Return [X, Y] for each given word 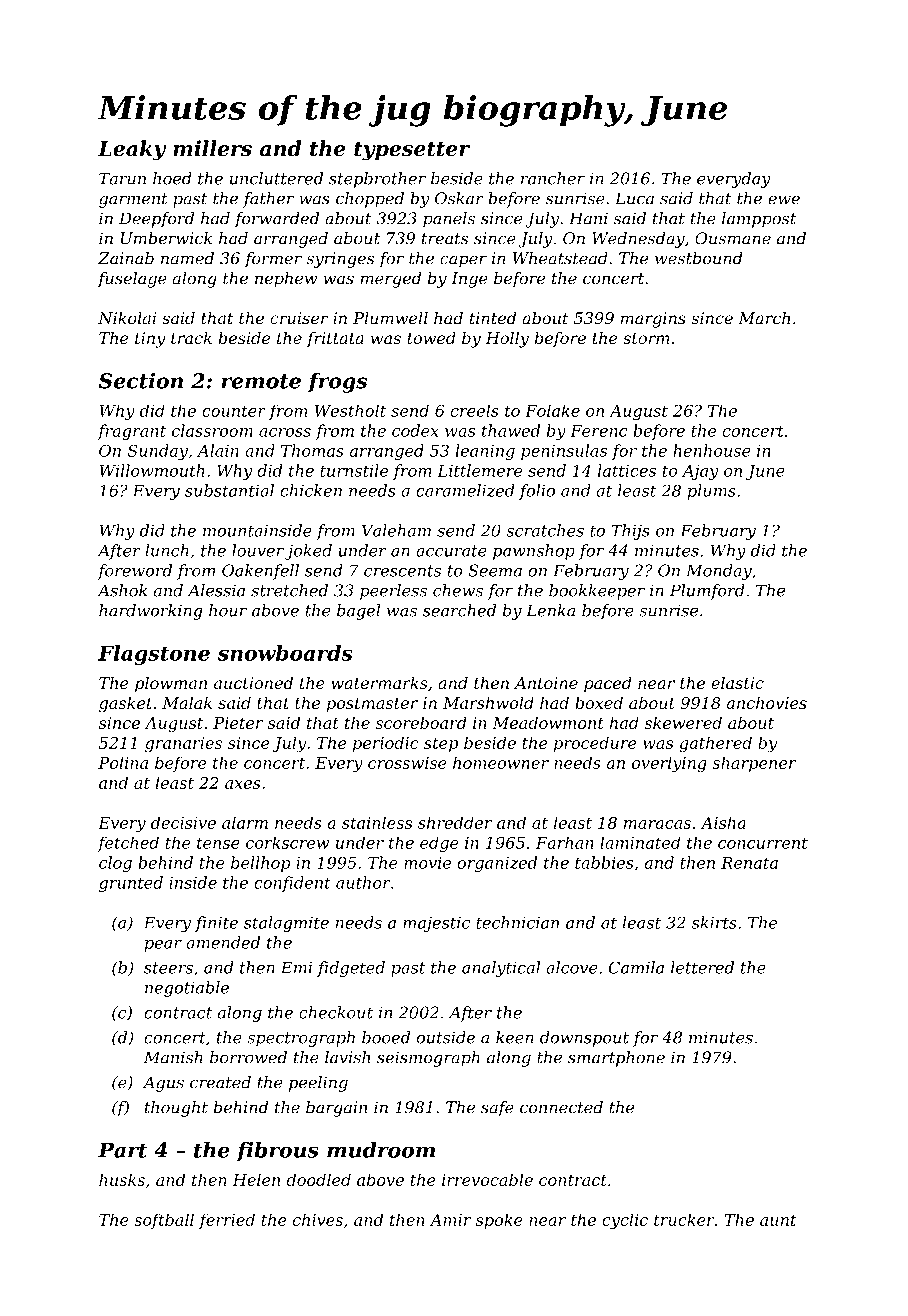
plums [711, 492]
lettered [702, 967]
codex [415, 430]
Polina [123, 762]
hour [228, 610]
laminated [640, 842]
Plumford [707, 592]
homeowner [501, 762]
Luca [634, 198]
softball [164, 1221]
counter [234, 411]
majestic [436, 924]
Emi [296, 967]
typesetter [412, 151]
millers [212, 148]
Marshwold [488, 702]
